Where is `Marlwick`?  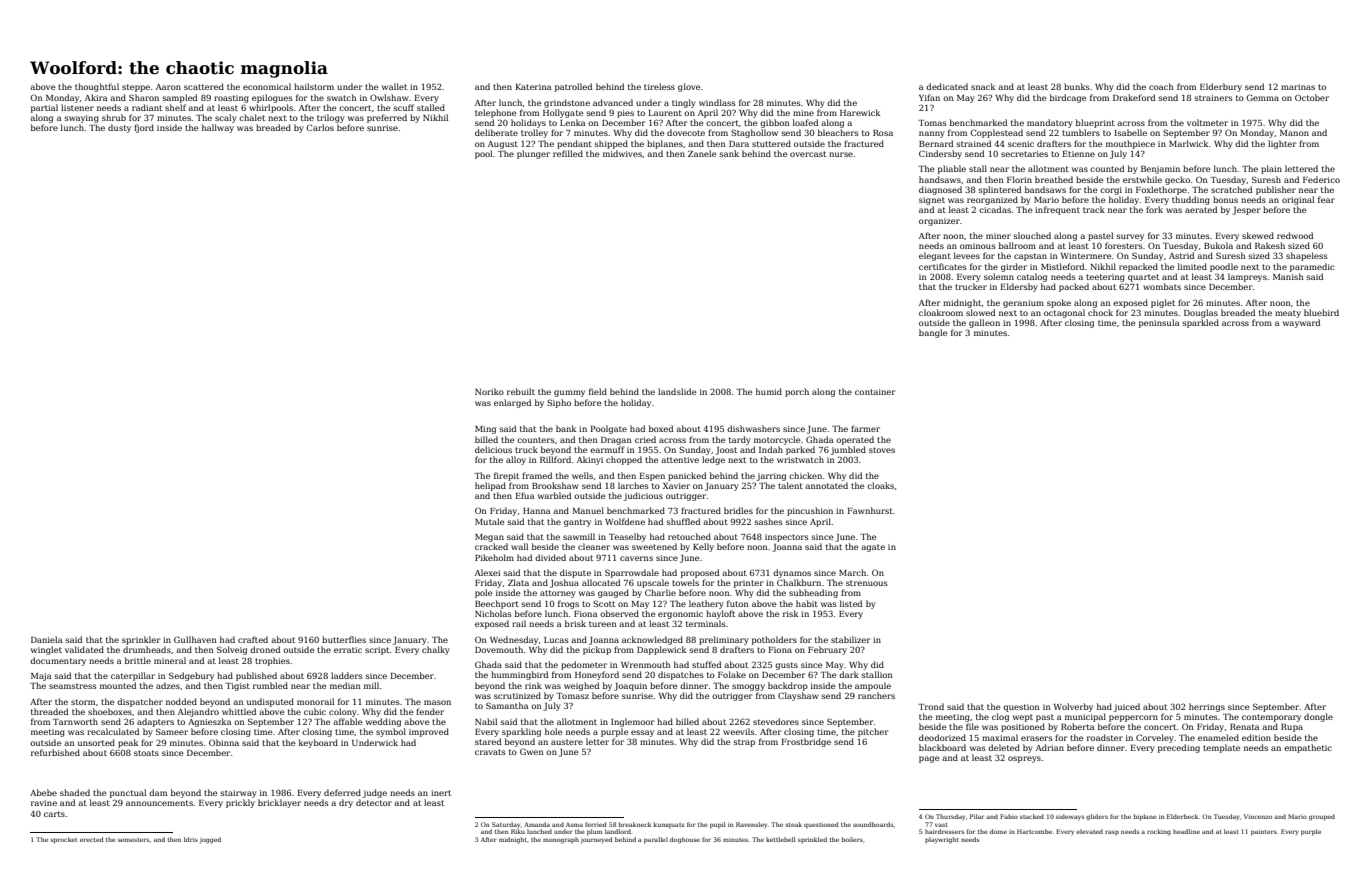 Marlwick is located at coordinates (1188, 143).
